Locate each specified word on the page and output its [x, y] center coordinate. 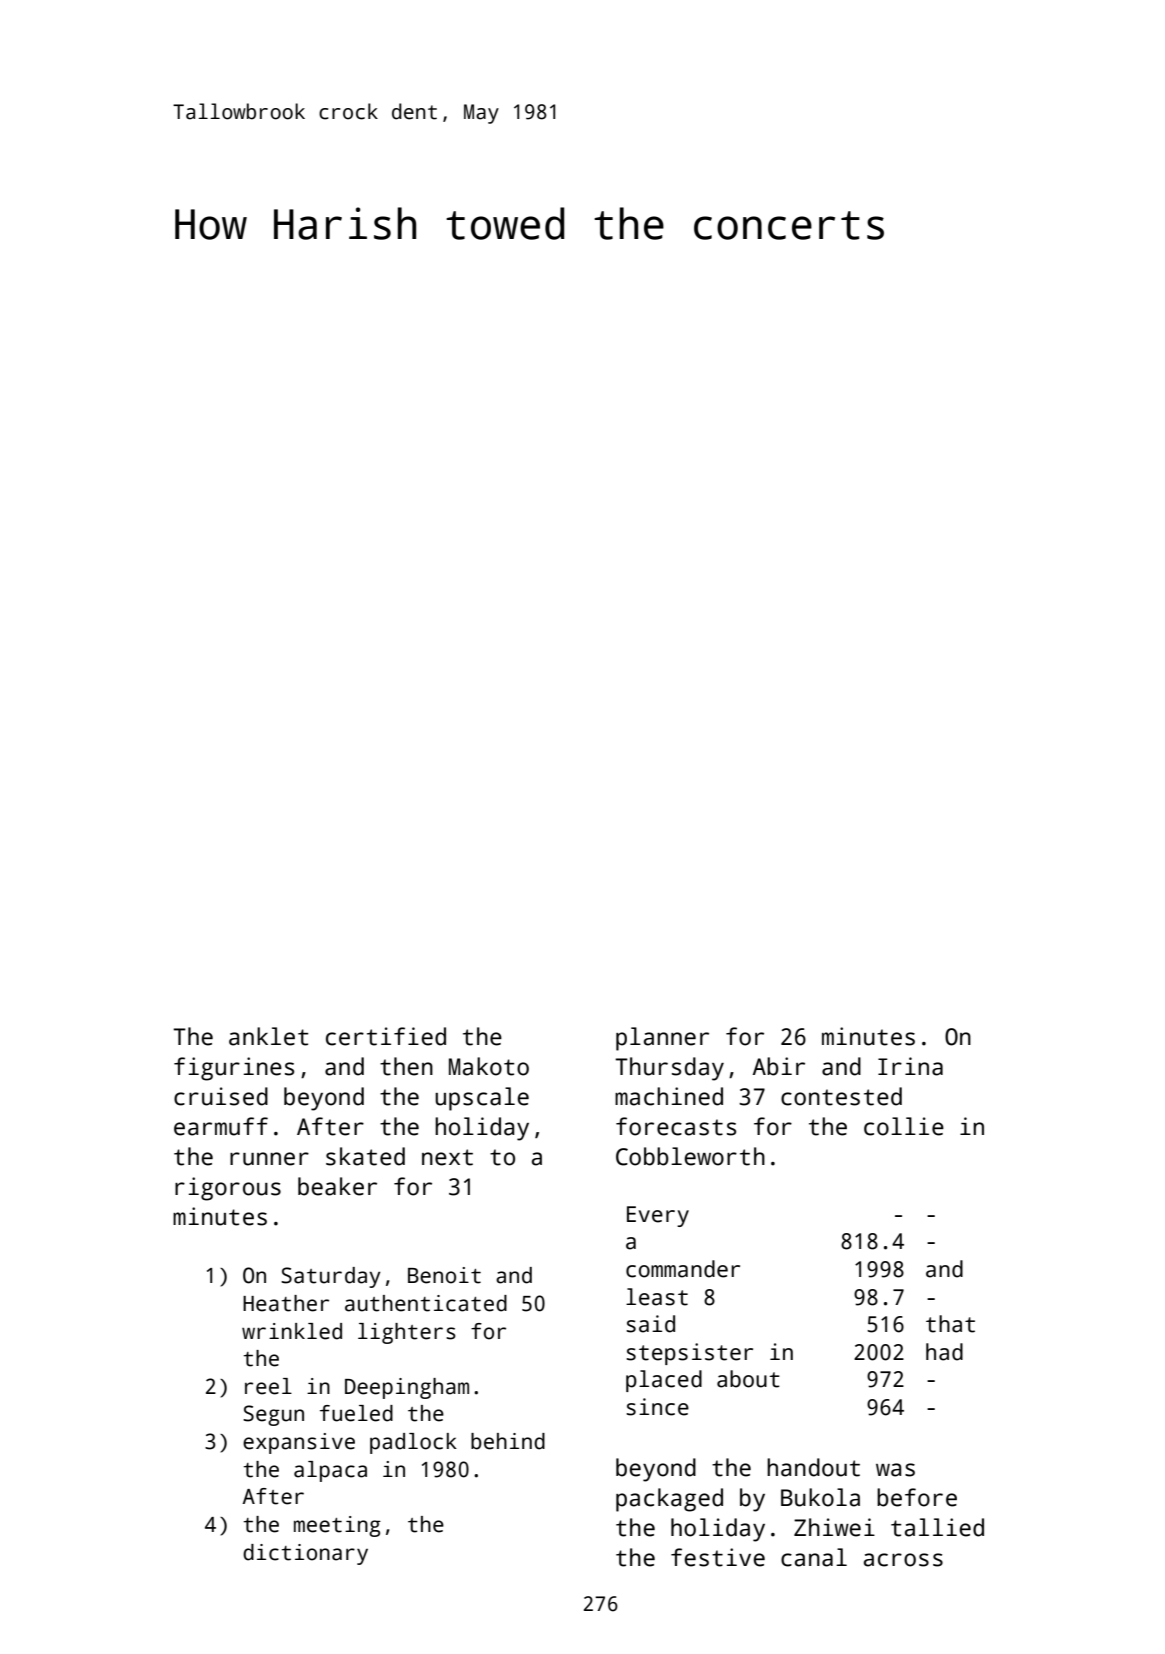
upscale [482, 1099]
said [650, 1324]
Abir [779, 1066]
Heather [286, 1303]
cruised [221, 1096]
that [950, 1324]
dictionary [305, 1554]
